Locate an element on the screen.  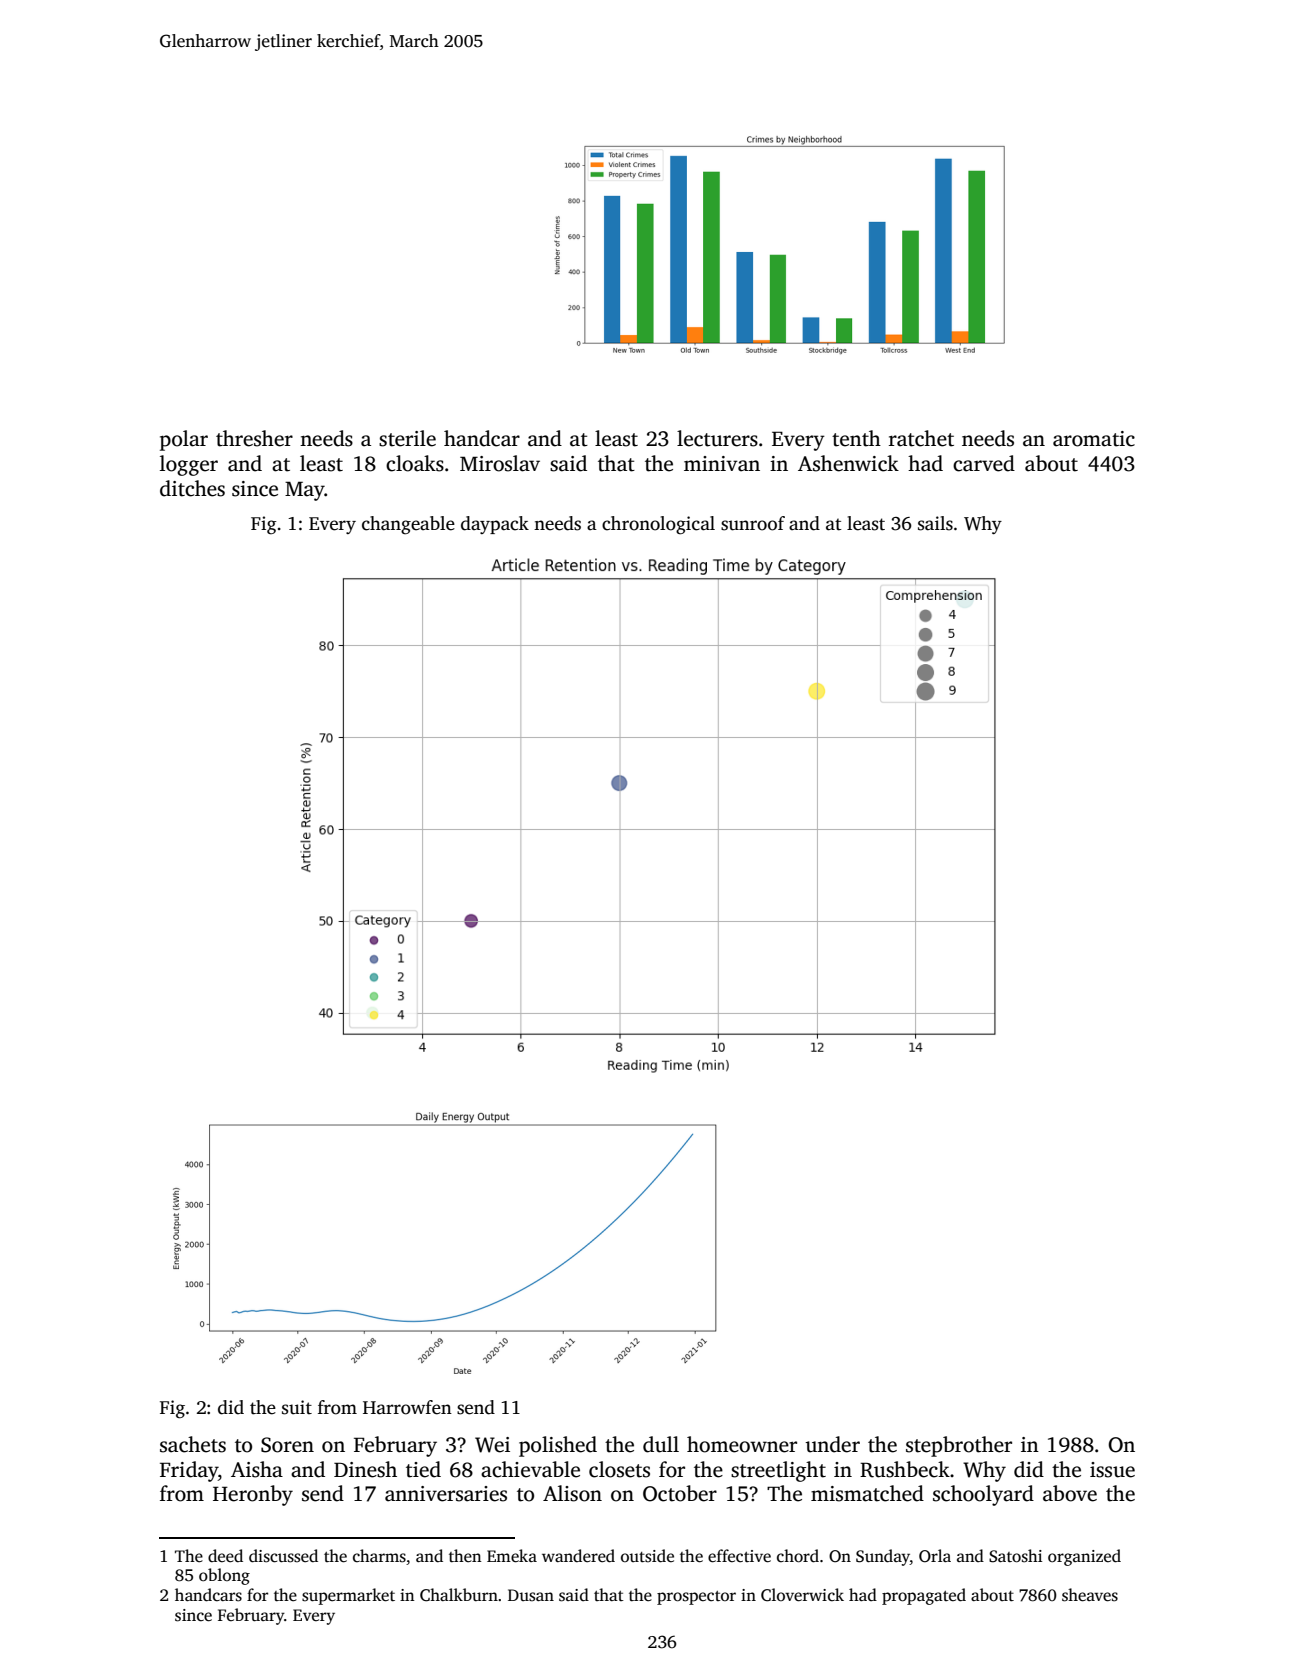
changeable is located at coordinates (408, 525).
